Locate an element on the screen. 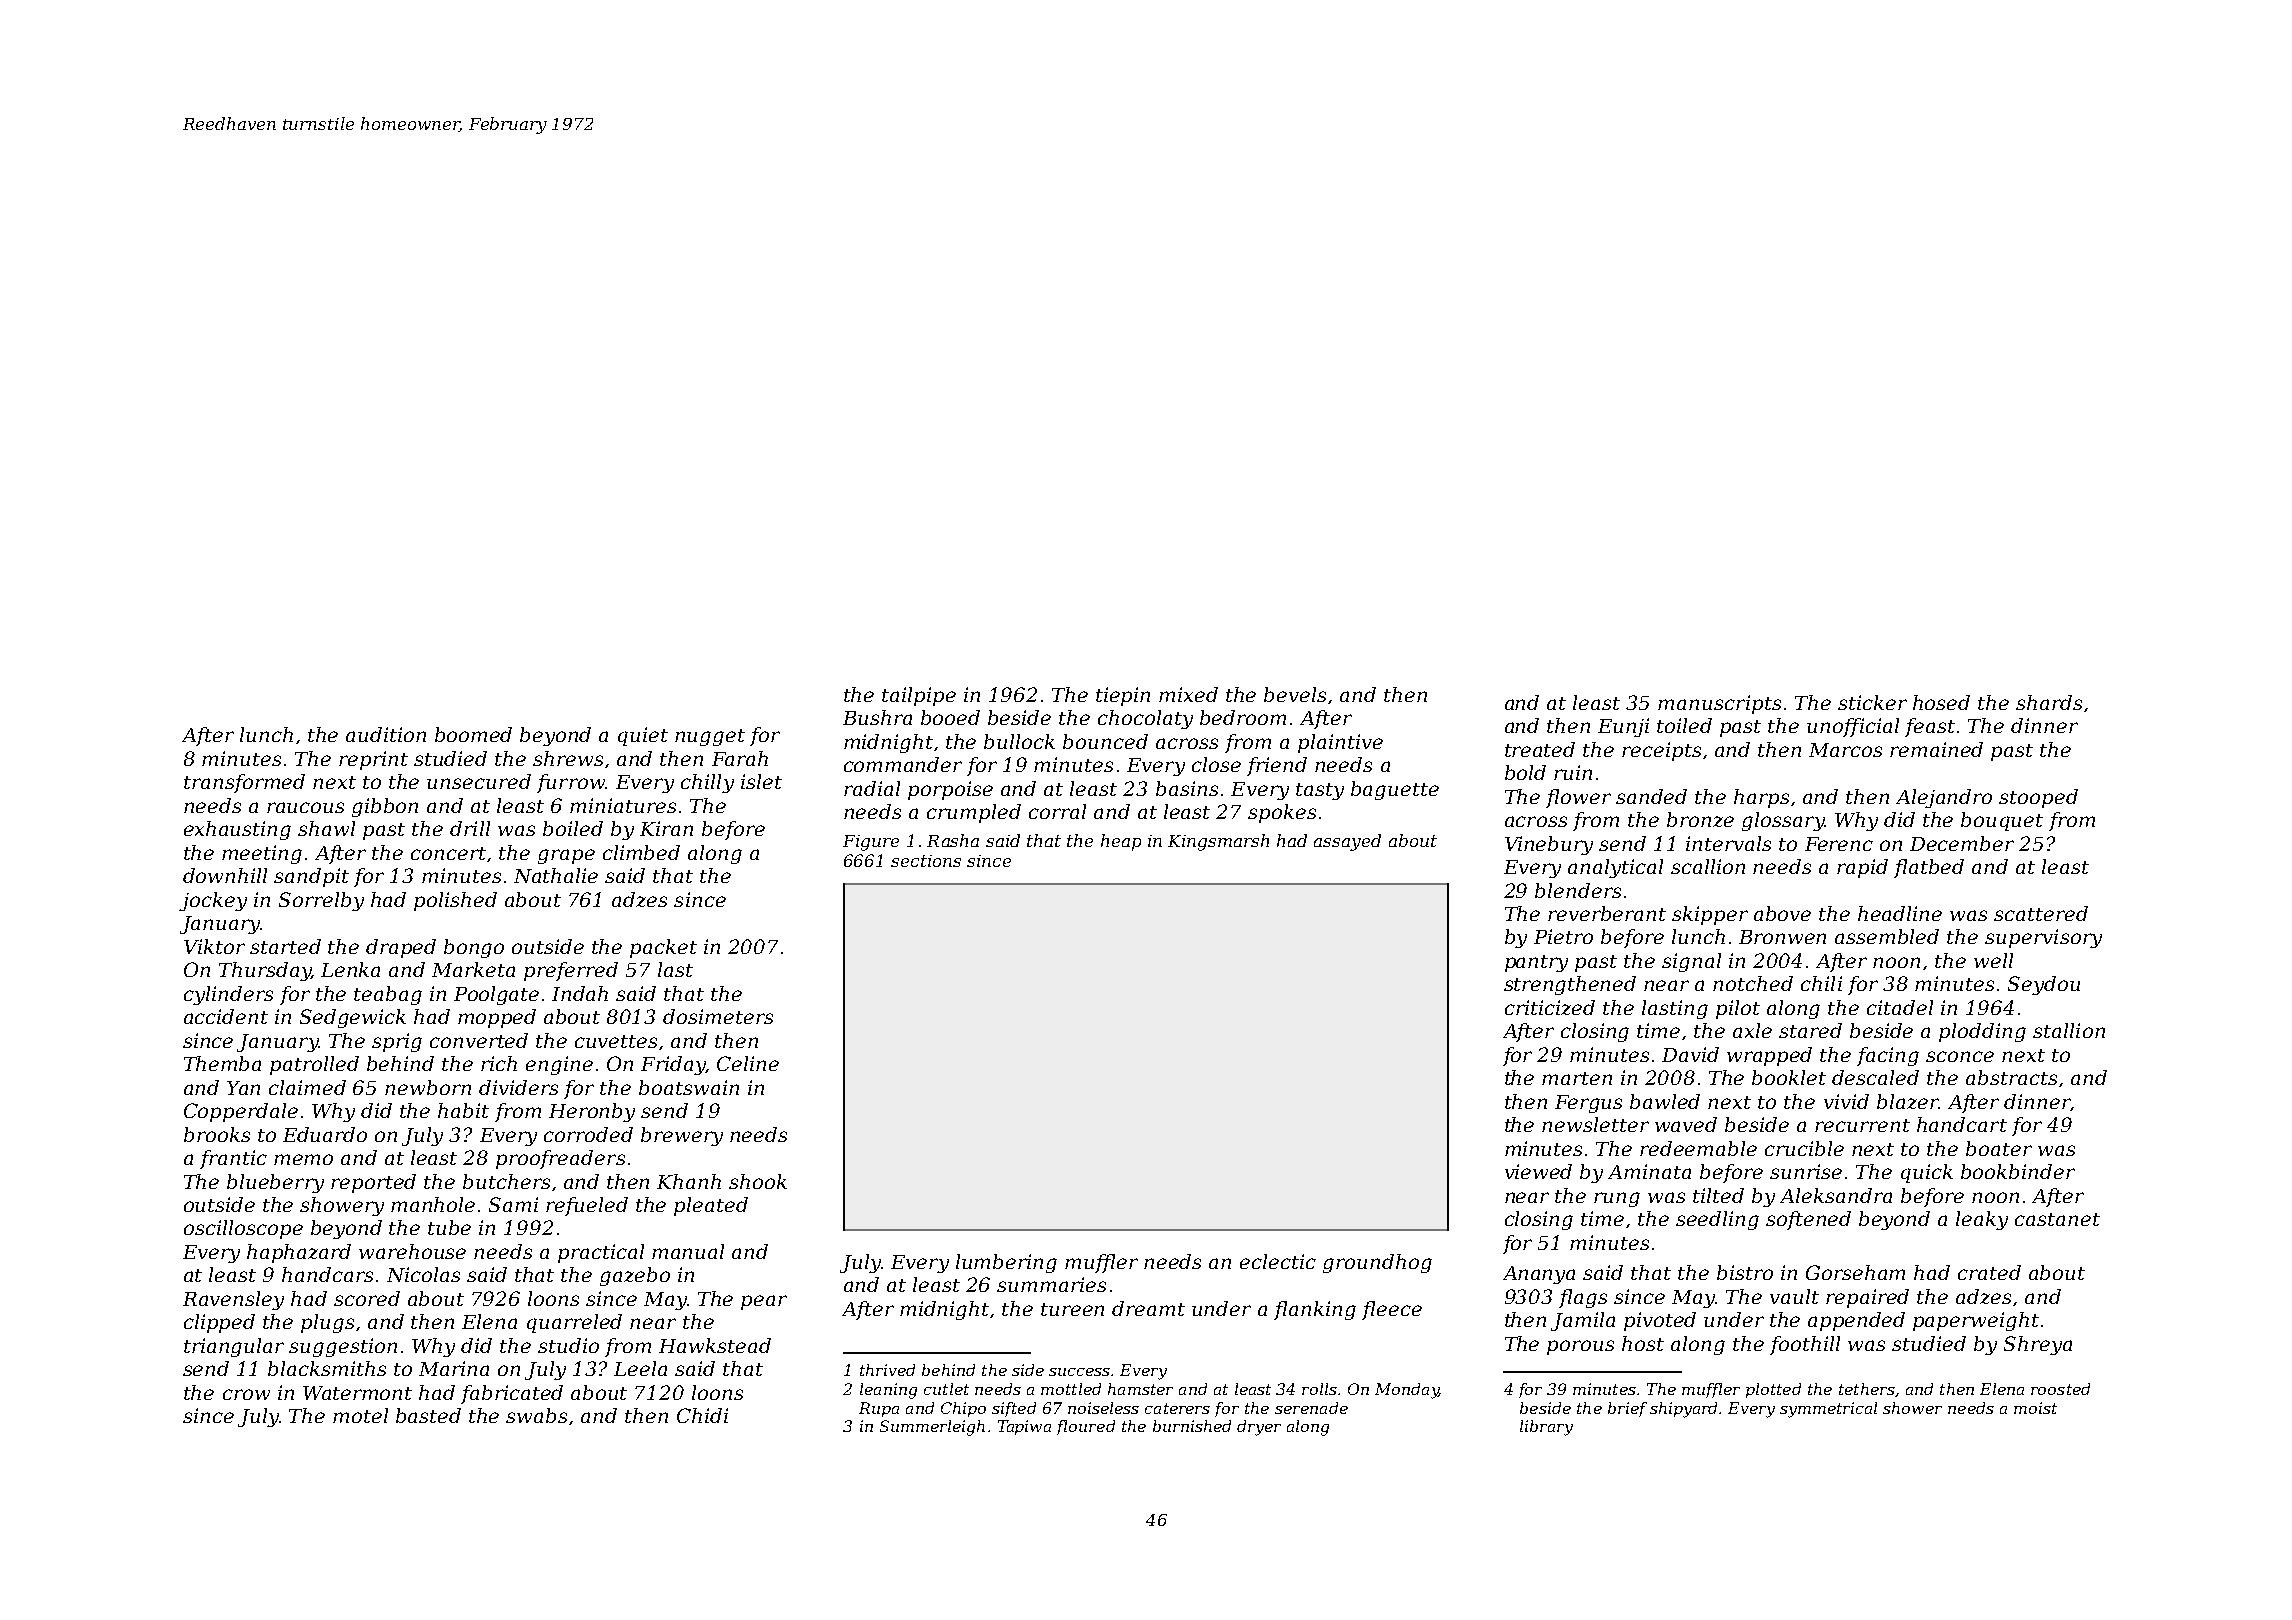  newsletter is located at coordinates (1595, 1124).
